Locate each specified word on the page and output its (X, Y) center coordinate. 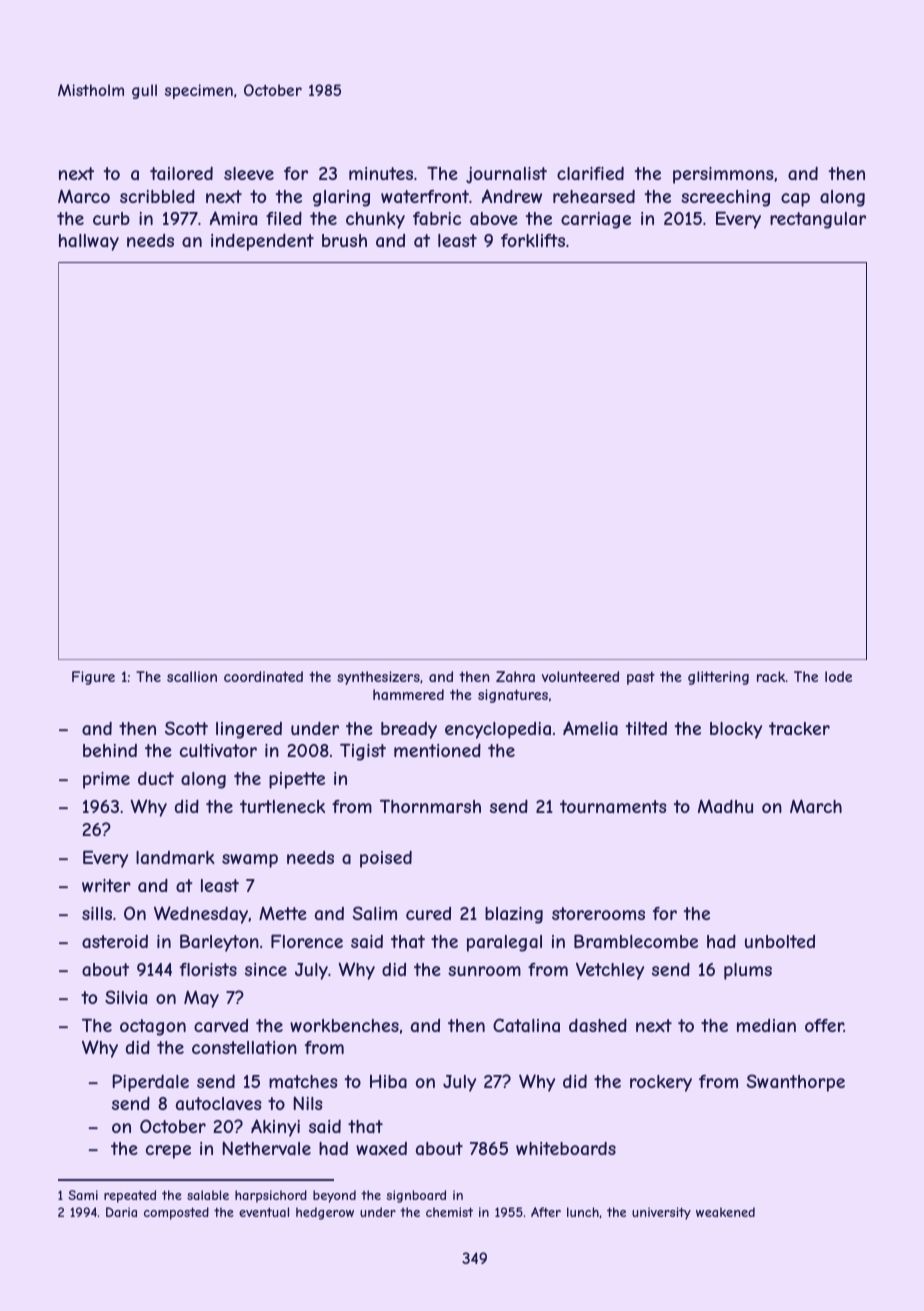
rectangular (818, 220)
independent (262, 242)
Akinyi (275, 1128)
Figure (93, 678)
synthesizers (378, 678)
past (641, 678)
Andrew (512, 196)
